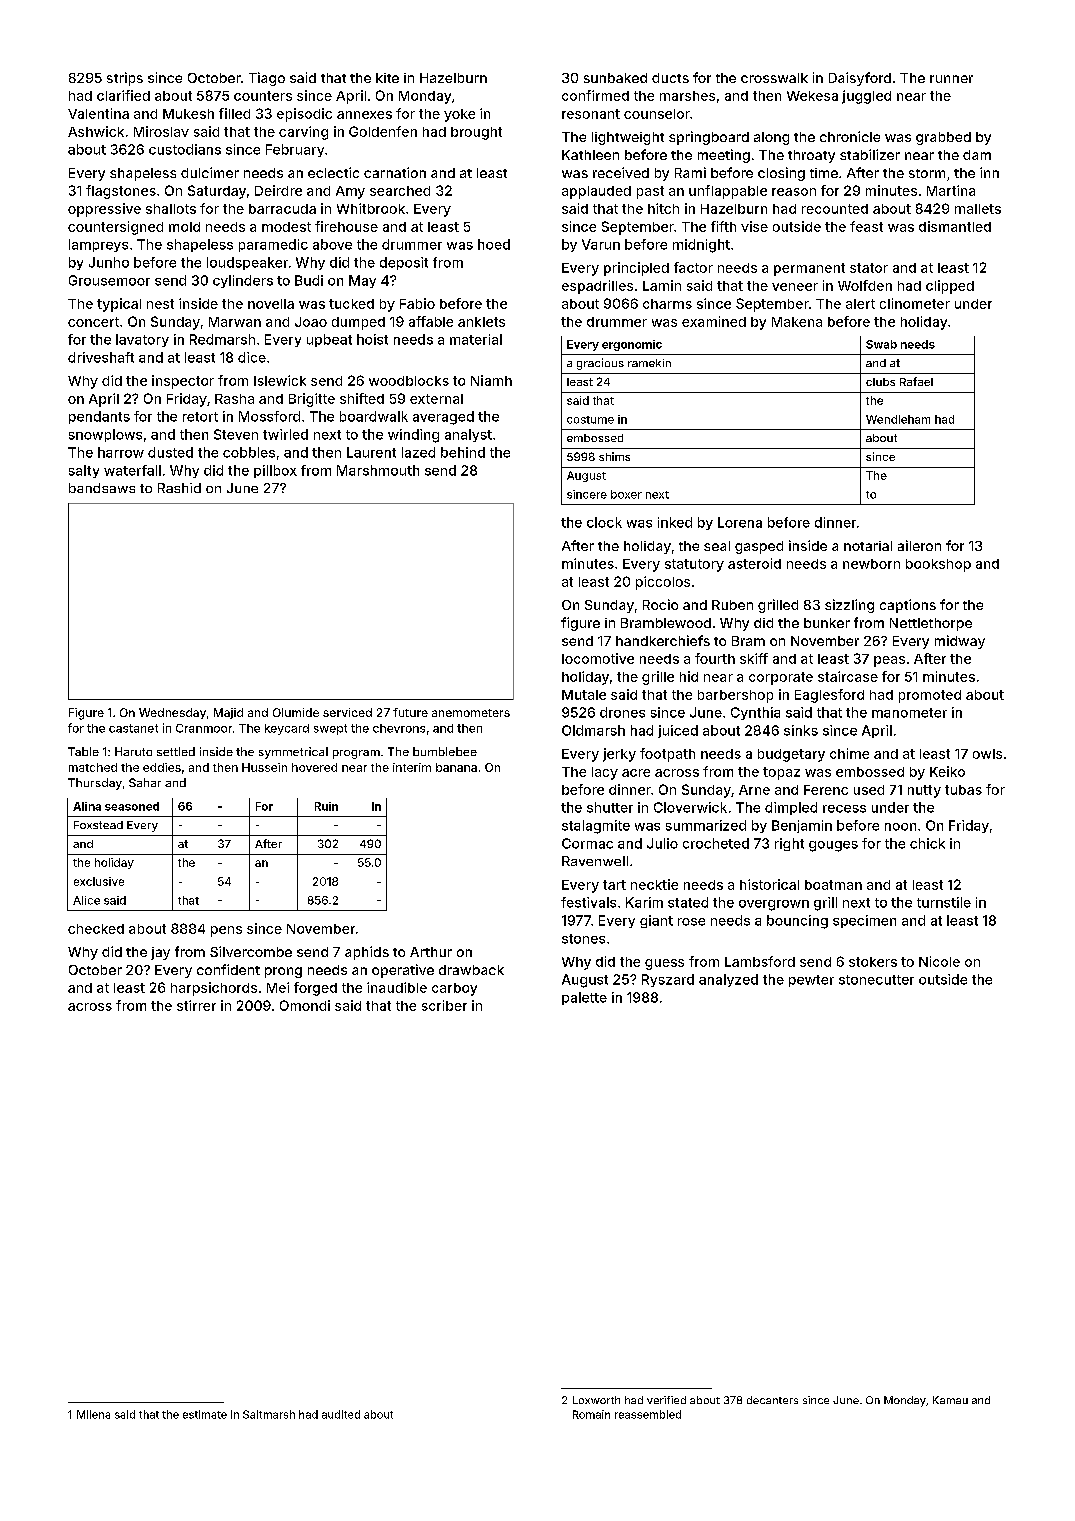  Describe the element at coordinates (584, 998) in the screenshot. I see `palette` at that location.
